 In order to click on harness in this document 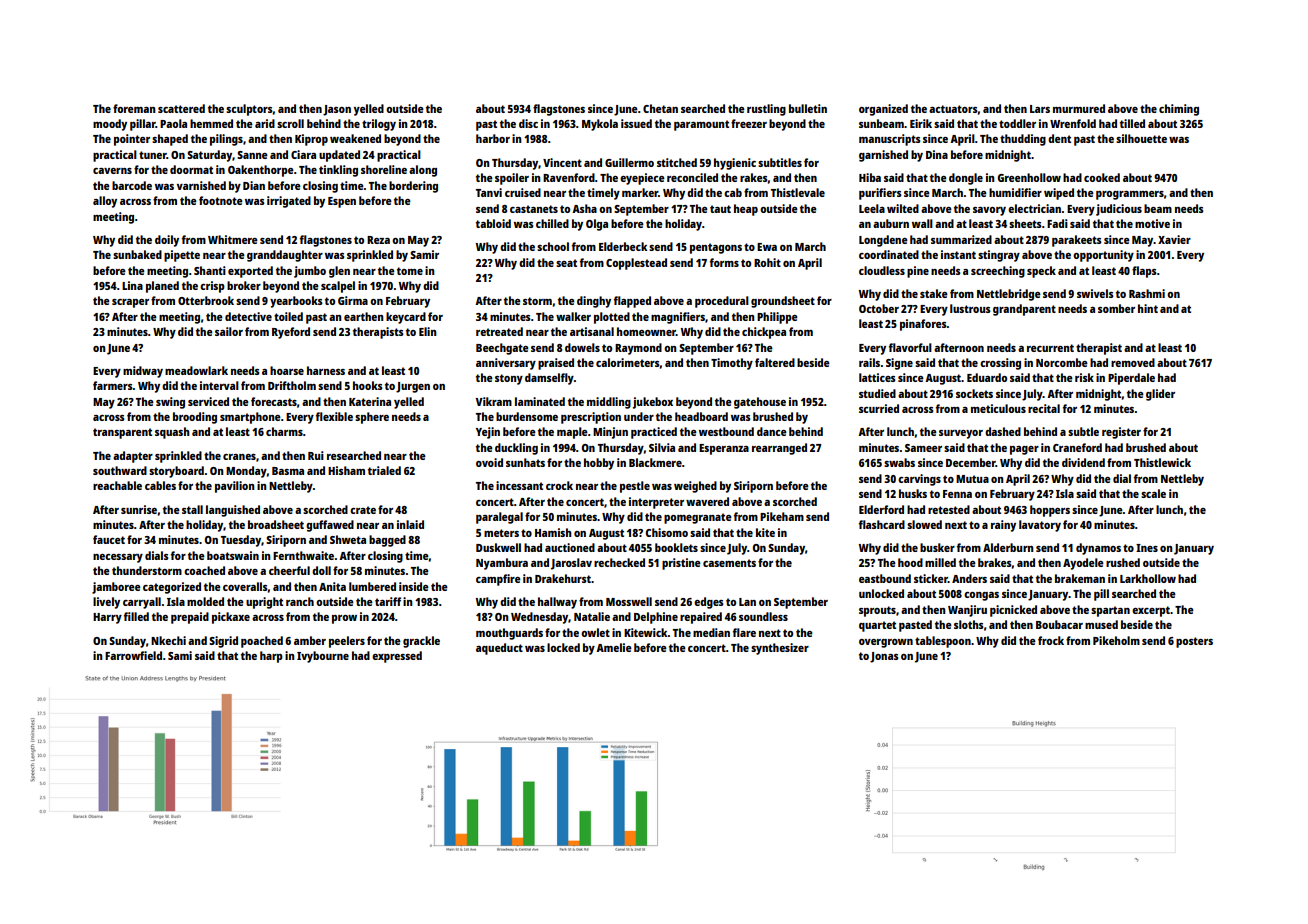, I will do `click(326, 370)`.
